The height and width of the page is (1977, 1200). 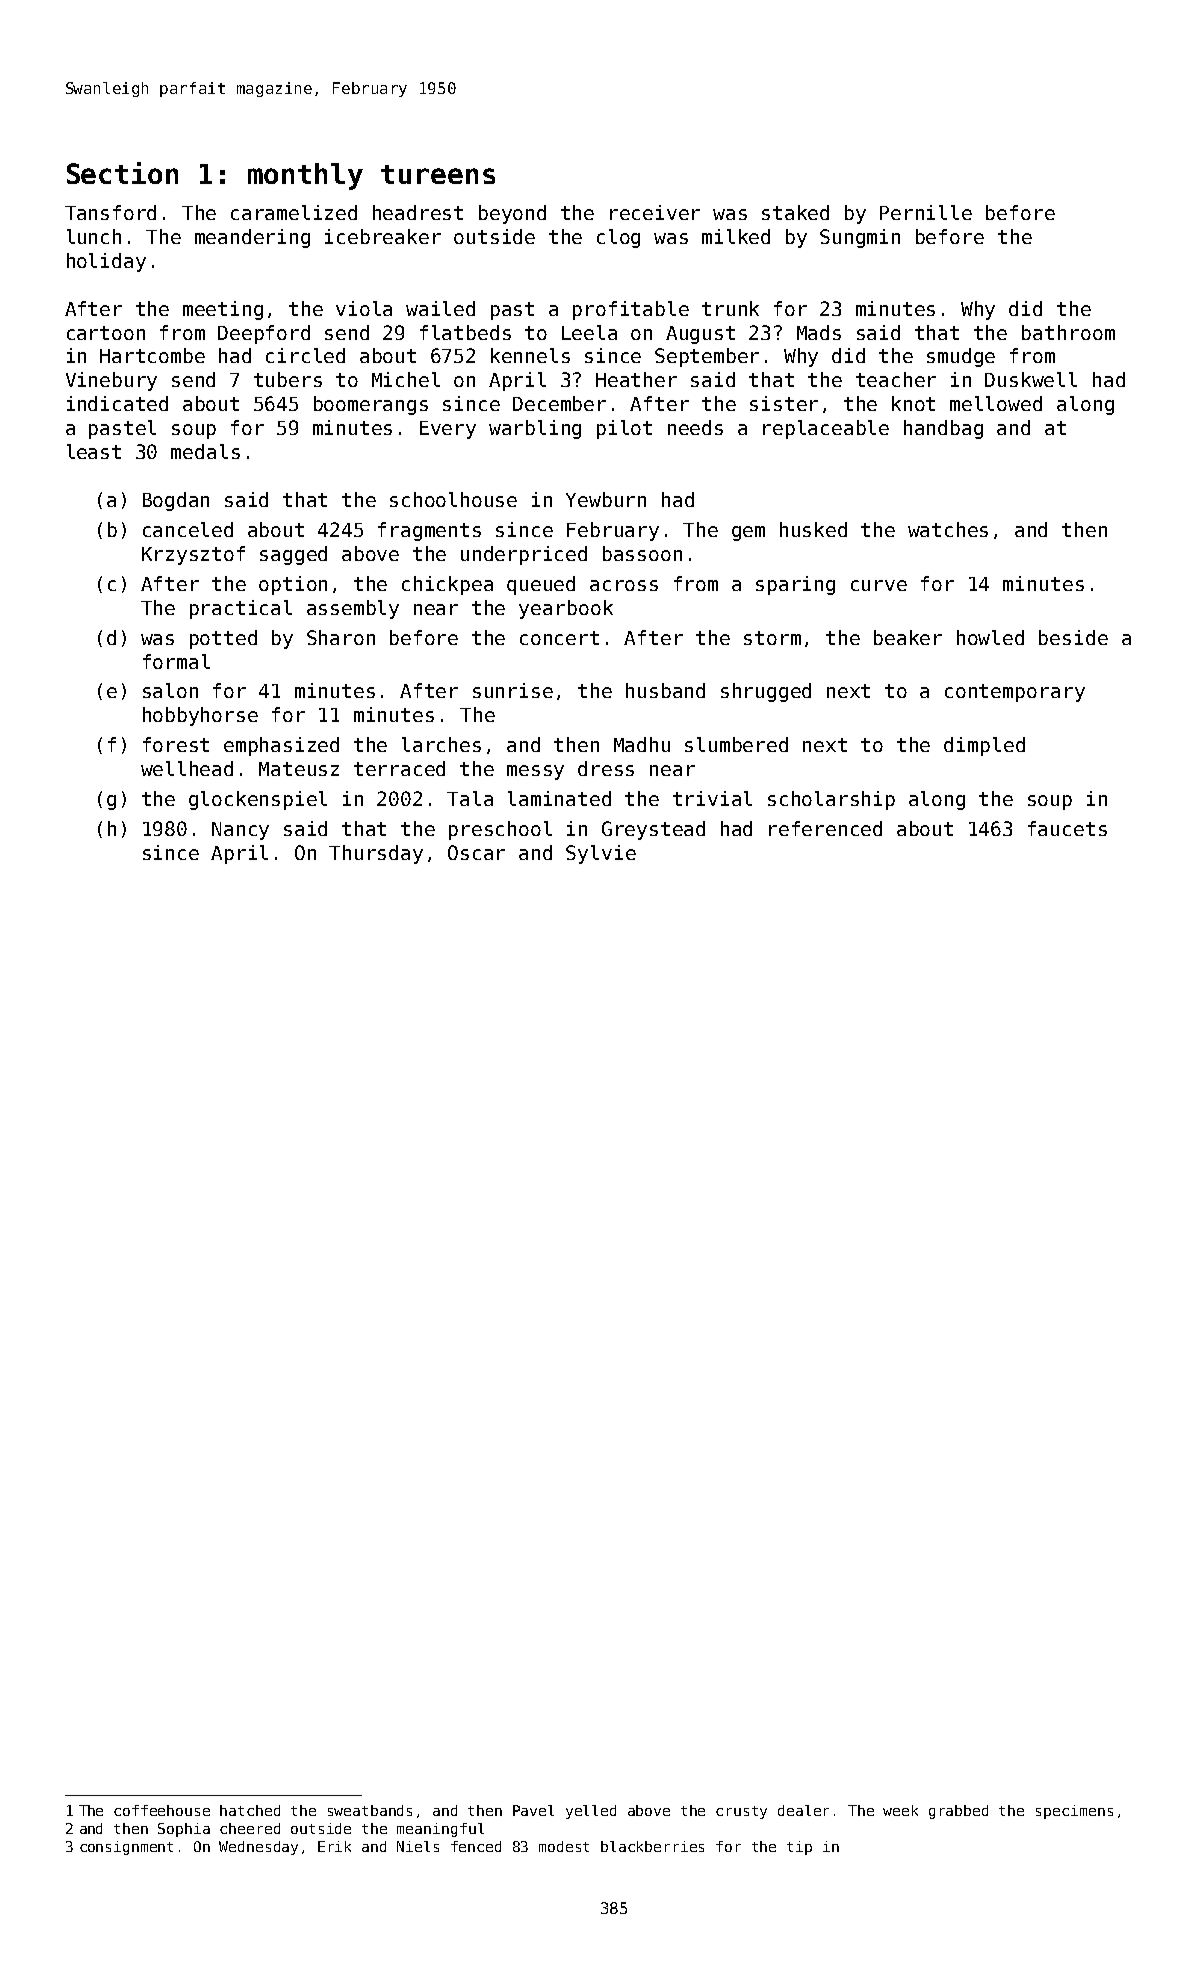 I want to click on fenced, so click(x=476, y=1846).
